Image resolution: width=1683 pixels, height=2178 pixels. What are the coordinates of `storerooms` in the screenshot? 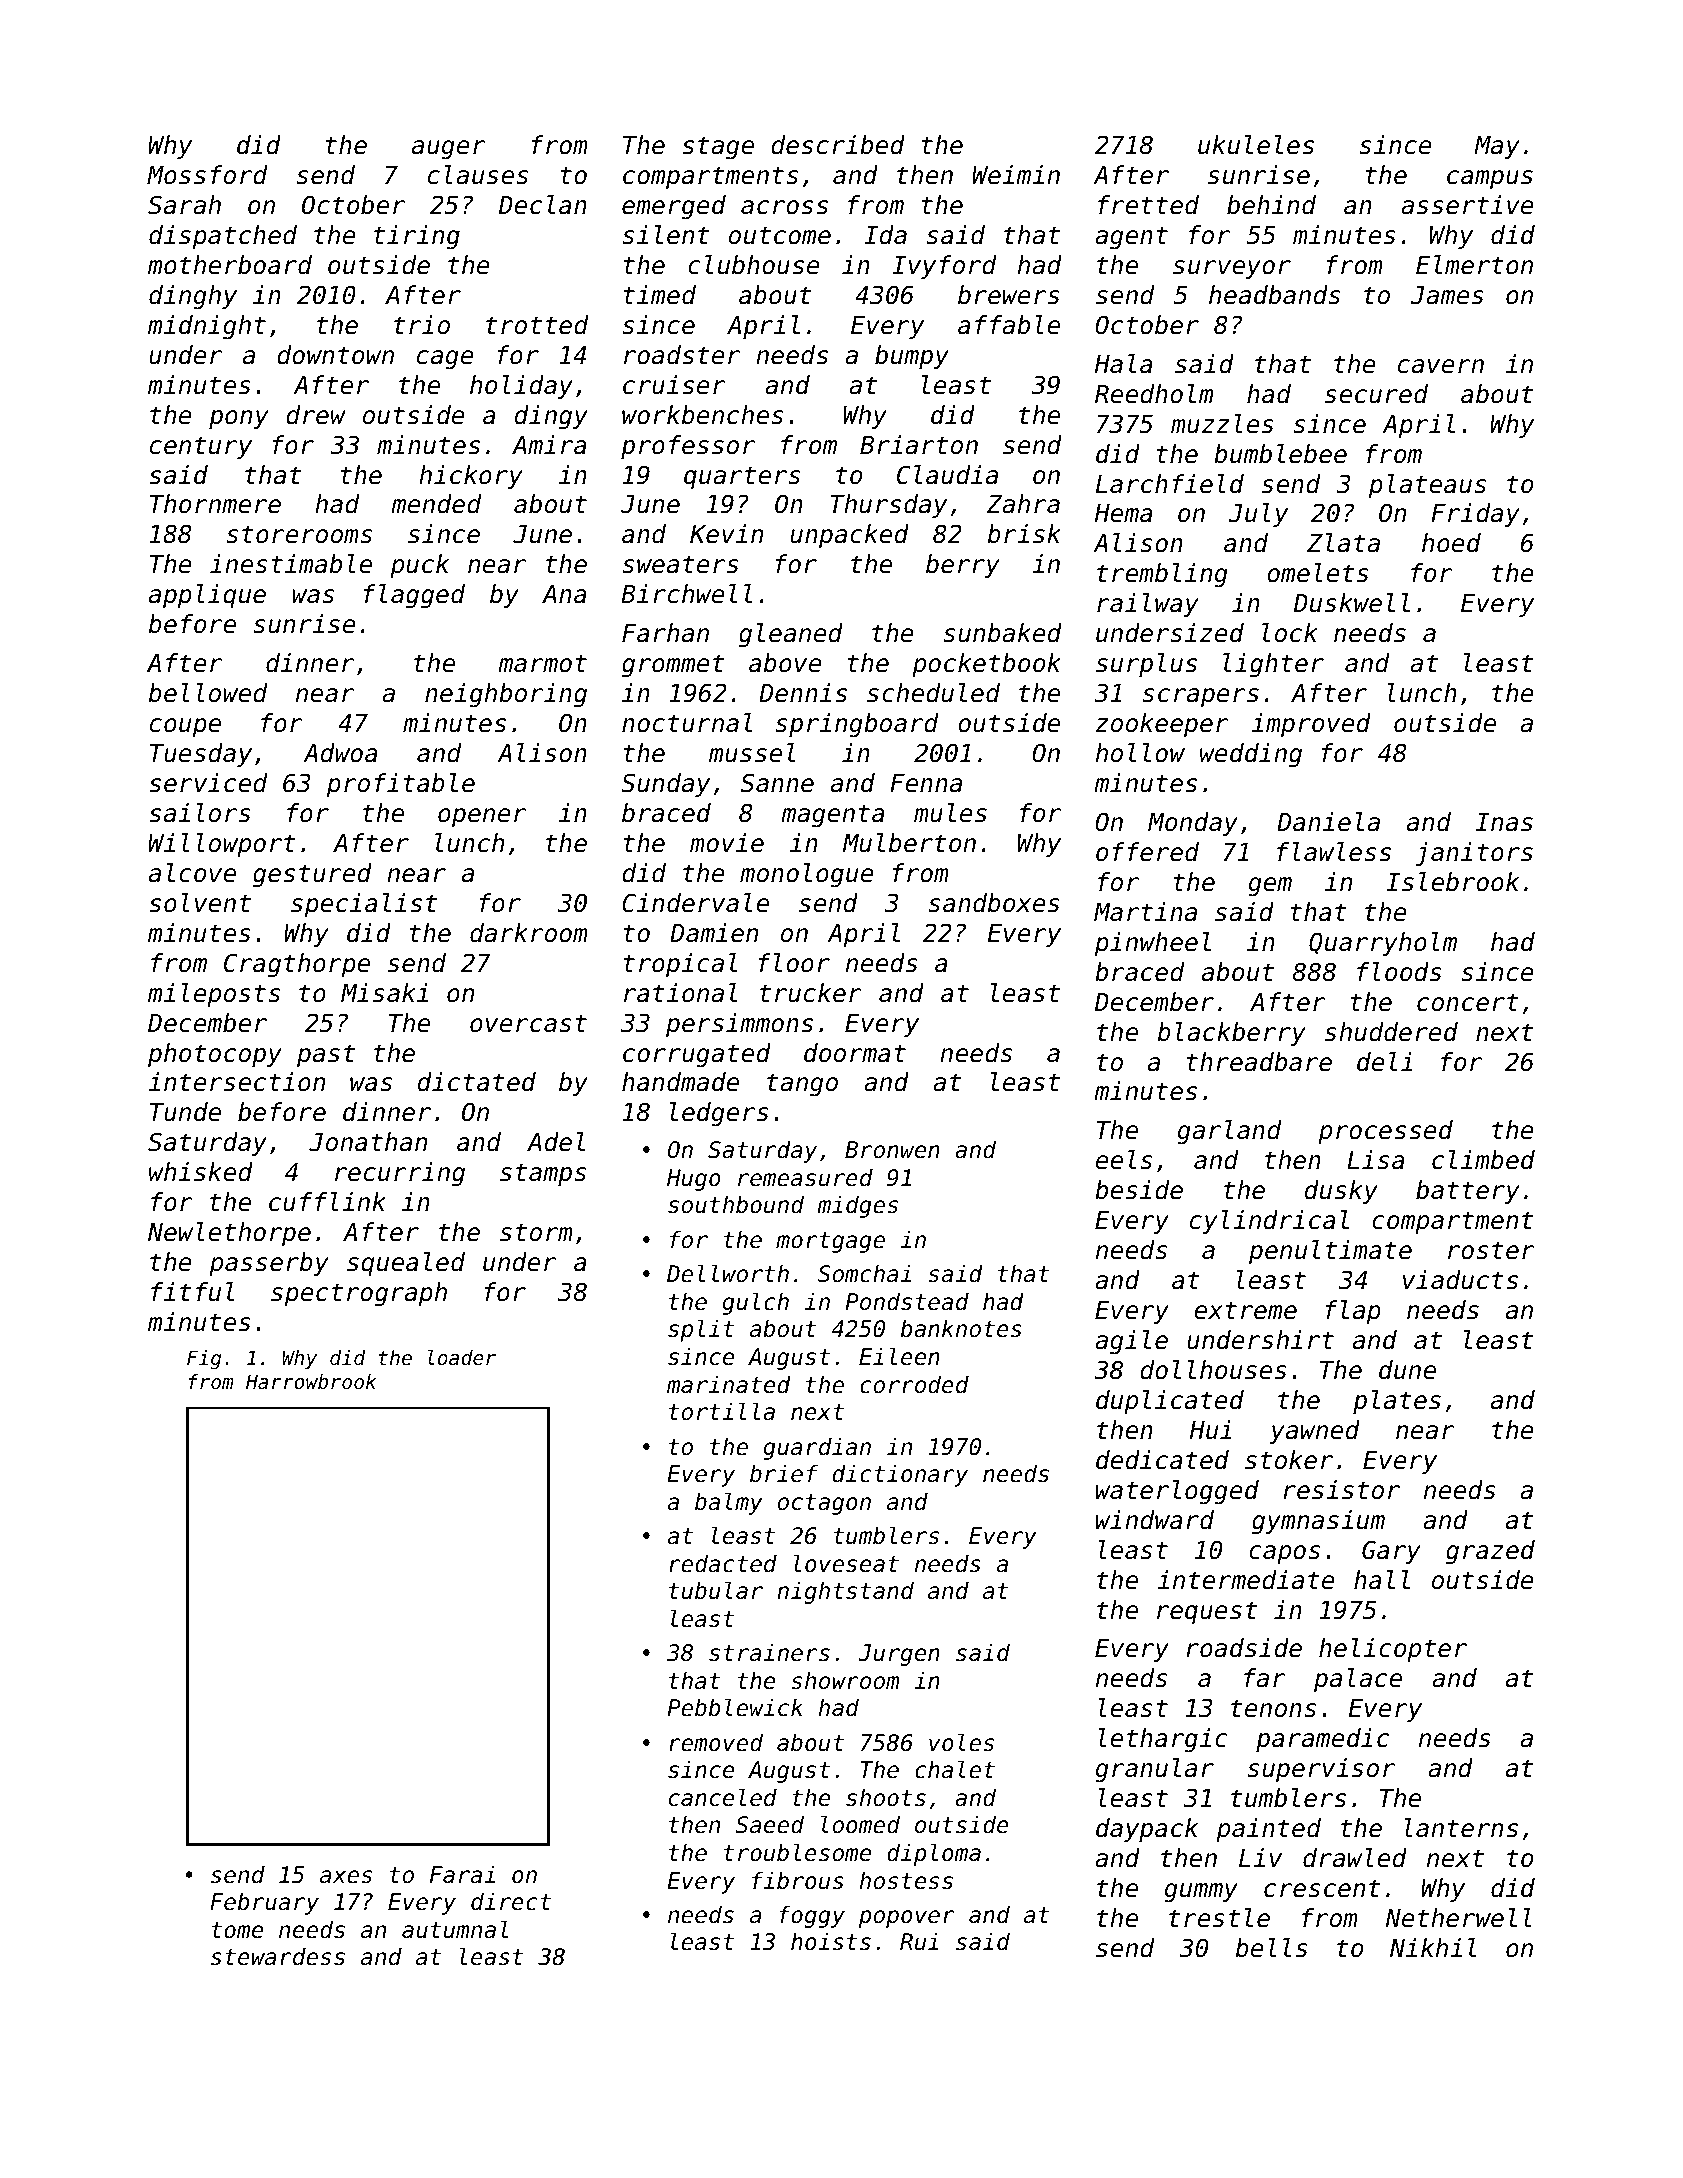 It's located at (299, 534).
